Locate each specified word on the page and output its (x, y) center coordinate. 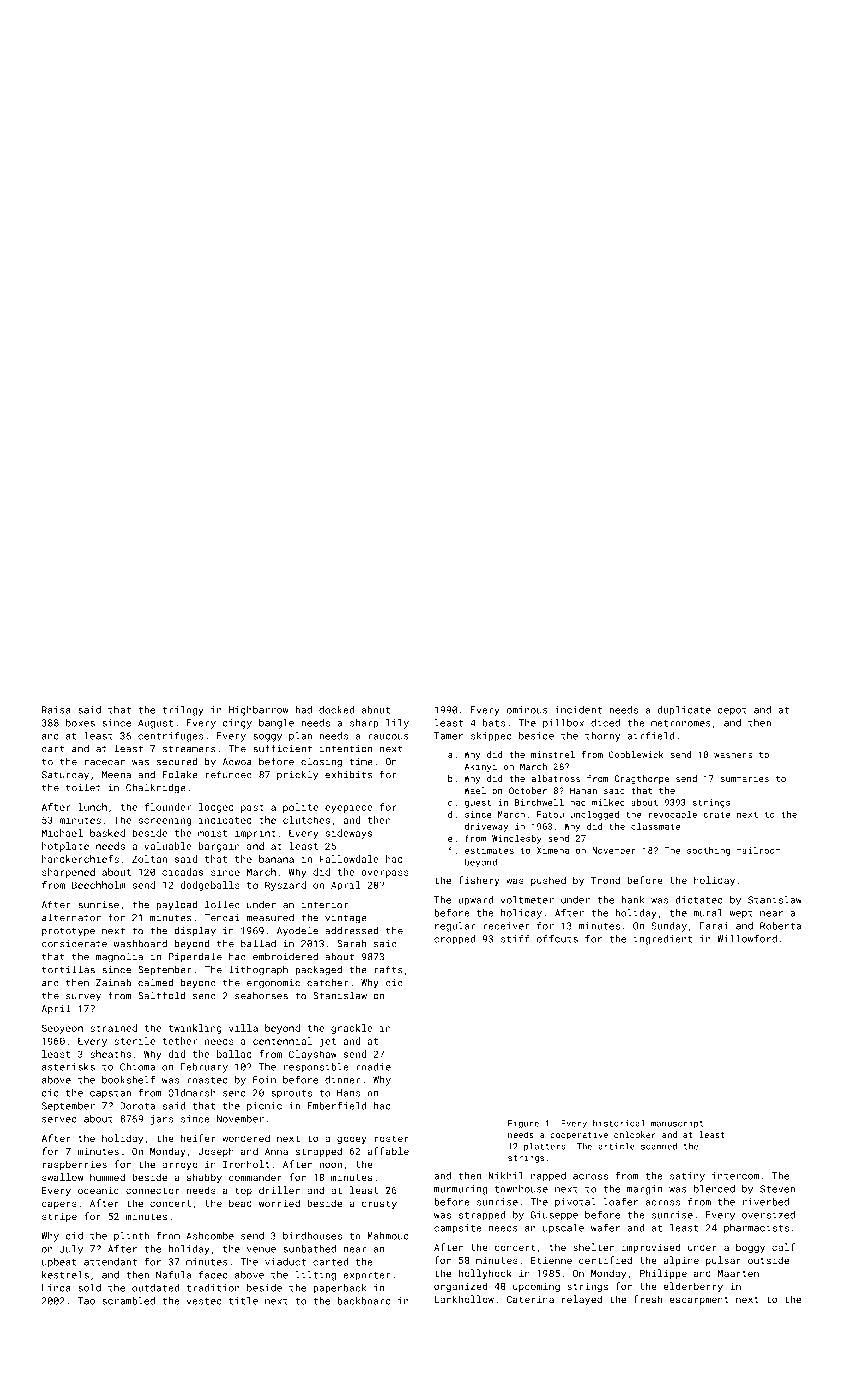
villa (243, 1028)
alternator (71, 917)
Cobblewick (636, 754)
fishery (479, 881)
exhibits (348, 775)
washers (733, 754)
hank (632, 900)
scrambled (128, 1301)
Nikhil (506, 1176)
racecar (105, 763)
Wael (475, 790)
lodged (216, 808)
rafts (388, 969)
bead (240, 1203)
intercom (735, 1176)
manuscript (677, 1124)
